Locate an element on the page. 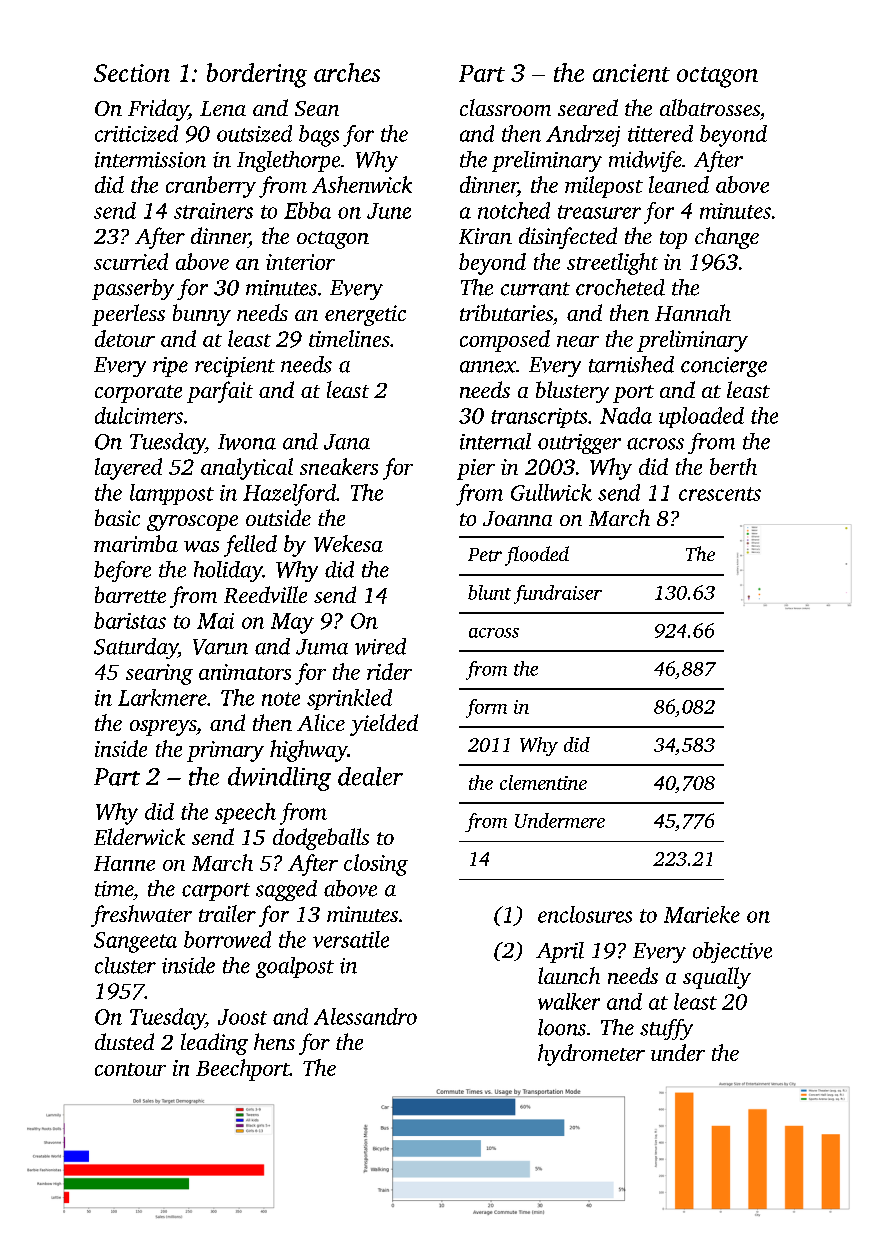  arches is located at coordinates (347, 72).
